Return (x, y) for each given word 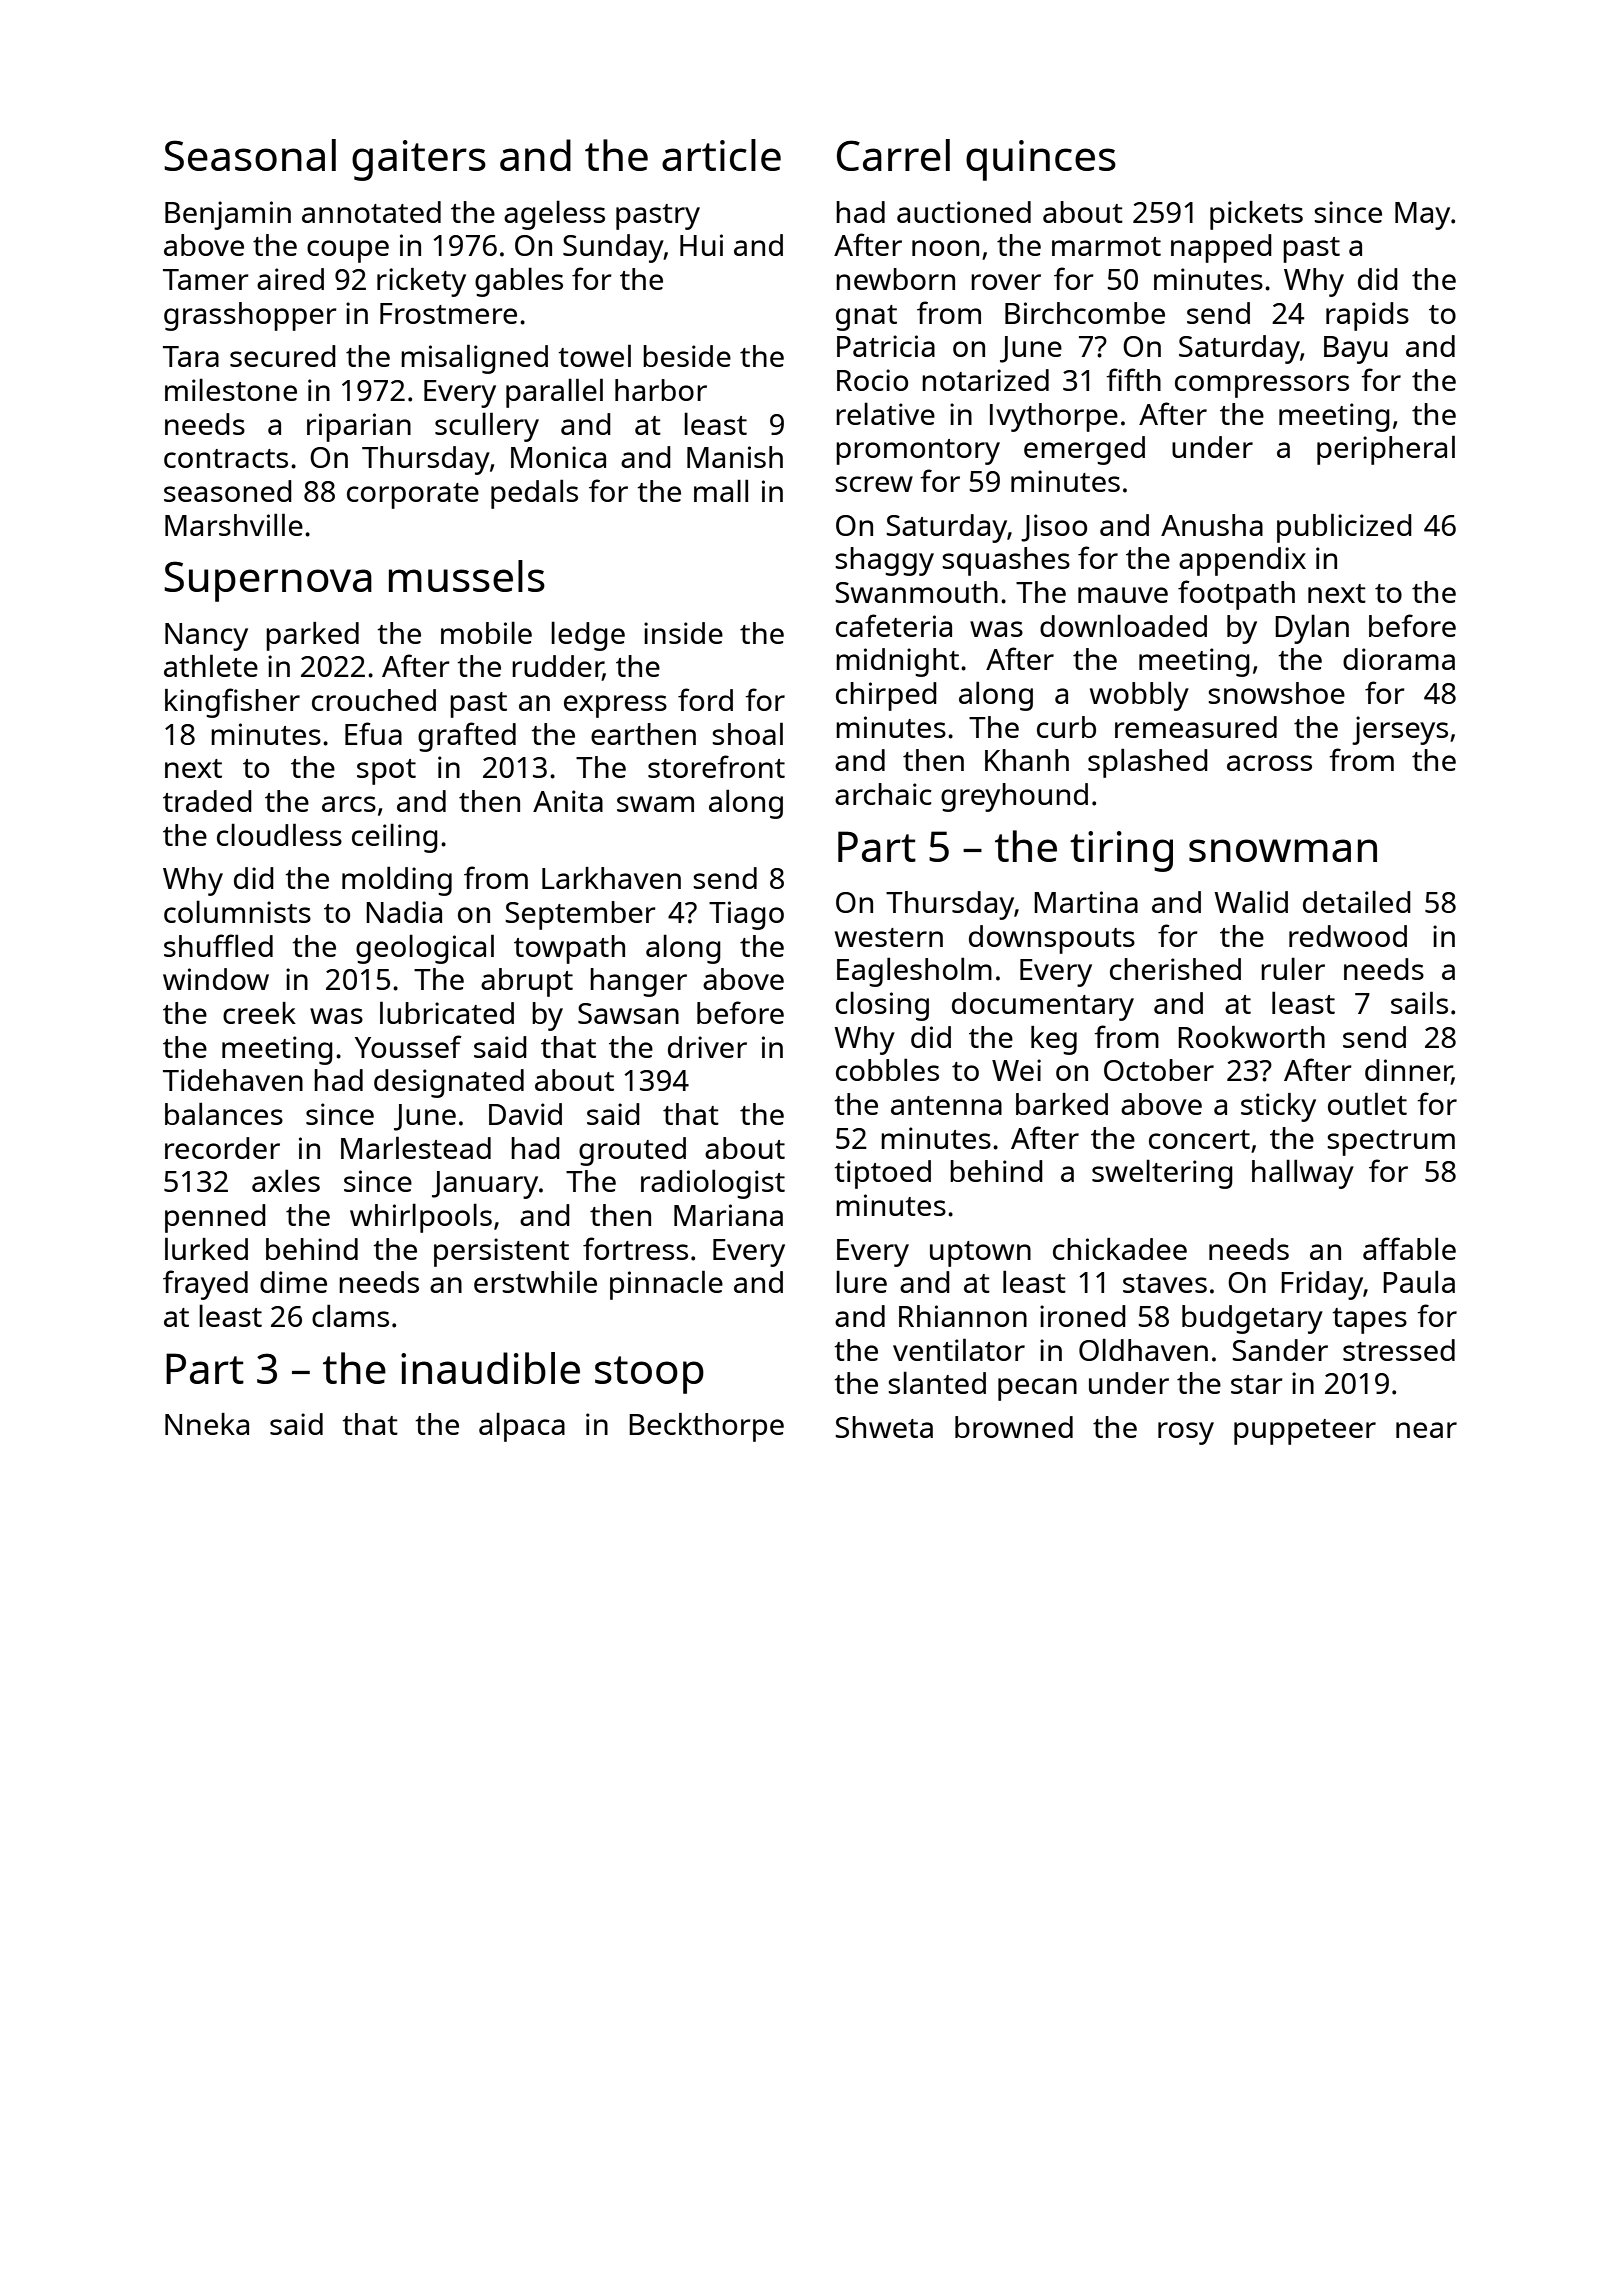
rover (1006, 282)
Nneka (207, 1424)
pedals (534, 494)
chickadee (1120, 1249)
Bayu (1356, 350)
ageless (554, 215)
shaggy (884, 561)
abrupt (527, 982)
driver (707, 1047)
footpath (1236, 595)
